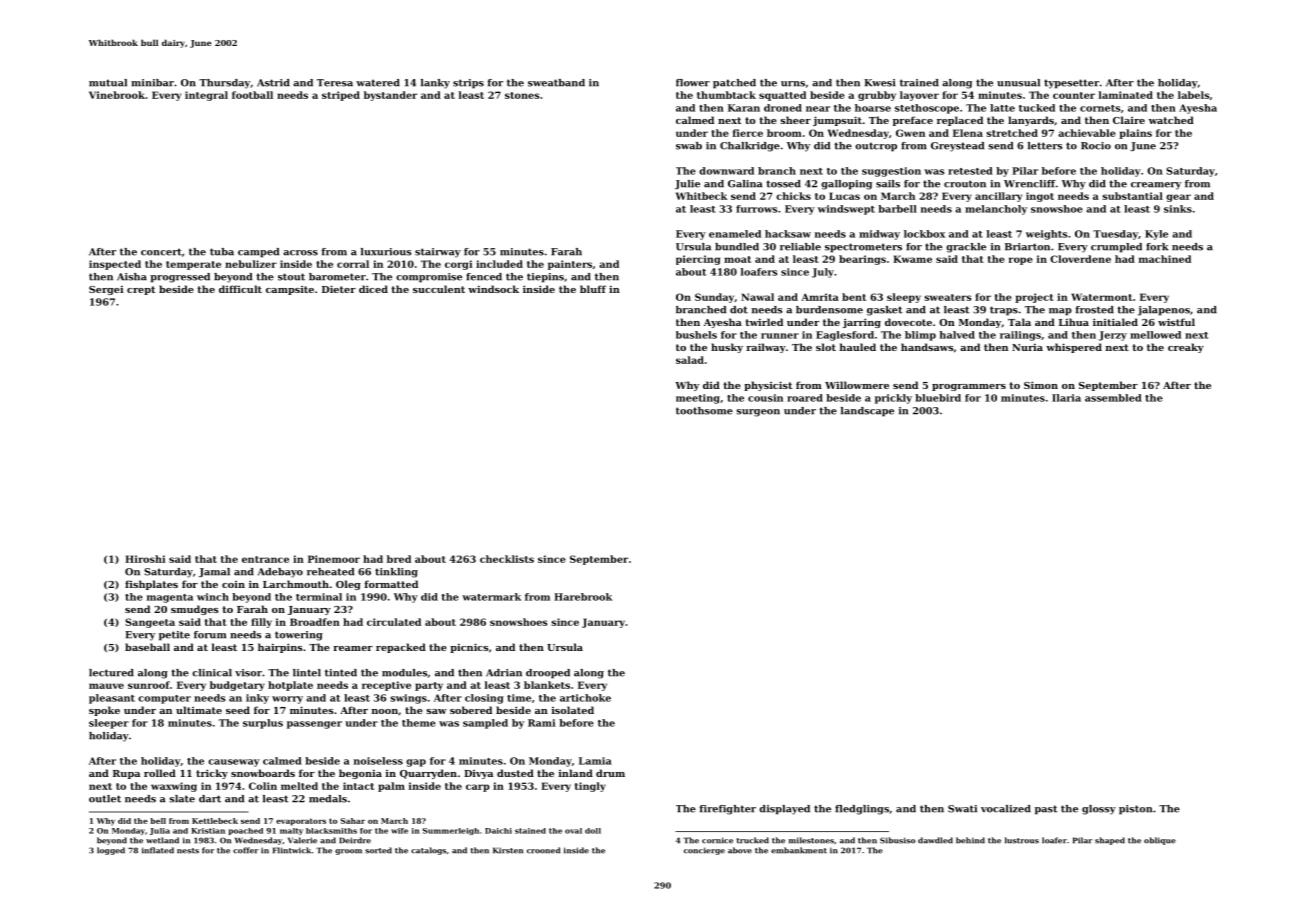 This screenshot has height=924, width=1308. I want to click on stethoscope, so click(927, 109).
